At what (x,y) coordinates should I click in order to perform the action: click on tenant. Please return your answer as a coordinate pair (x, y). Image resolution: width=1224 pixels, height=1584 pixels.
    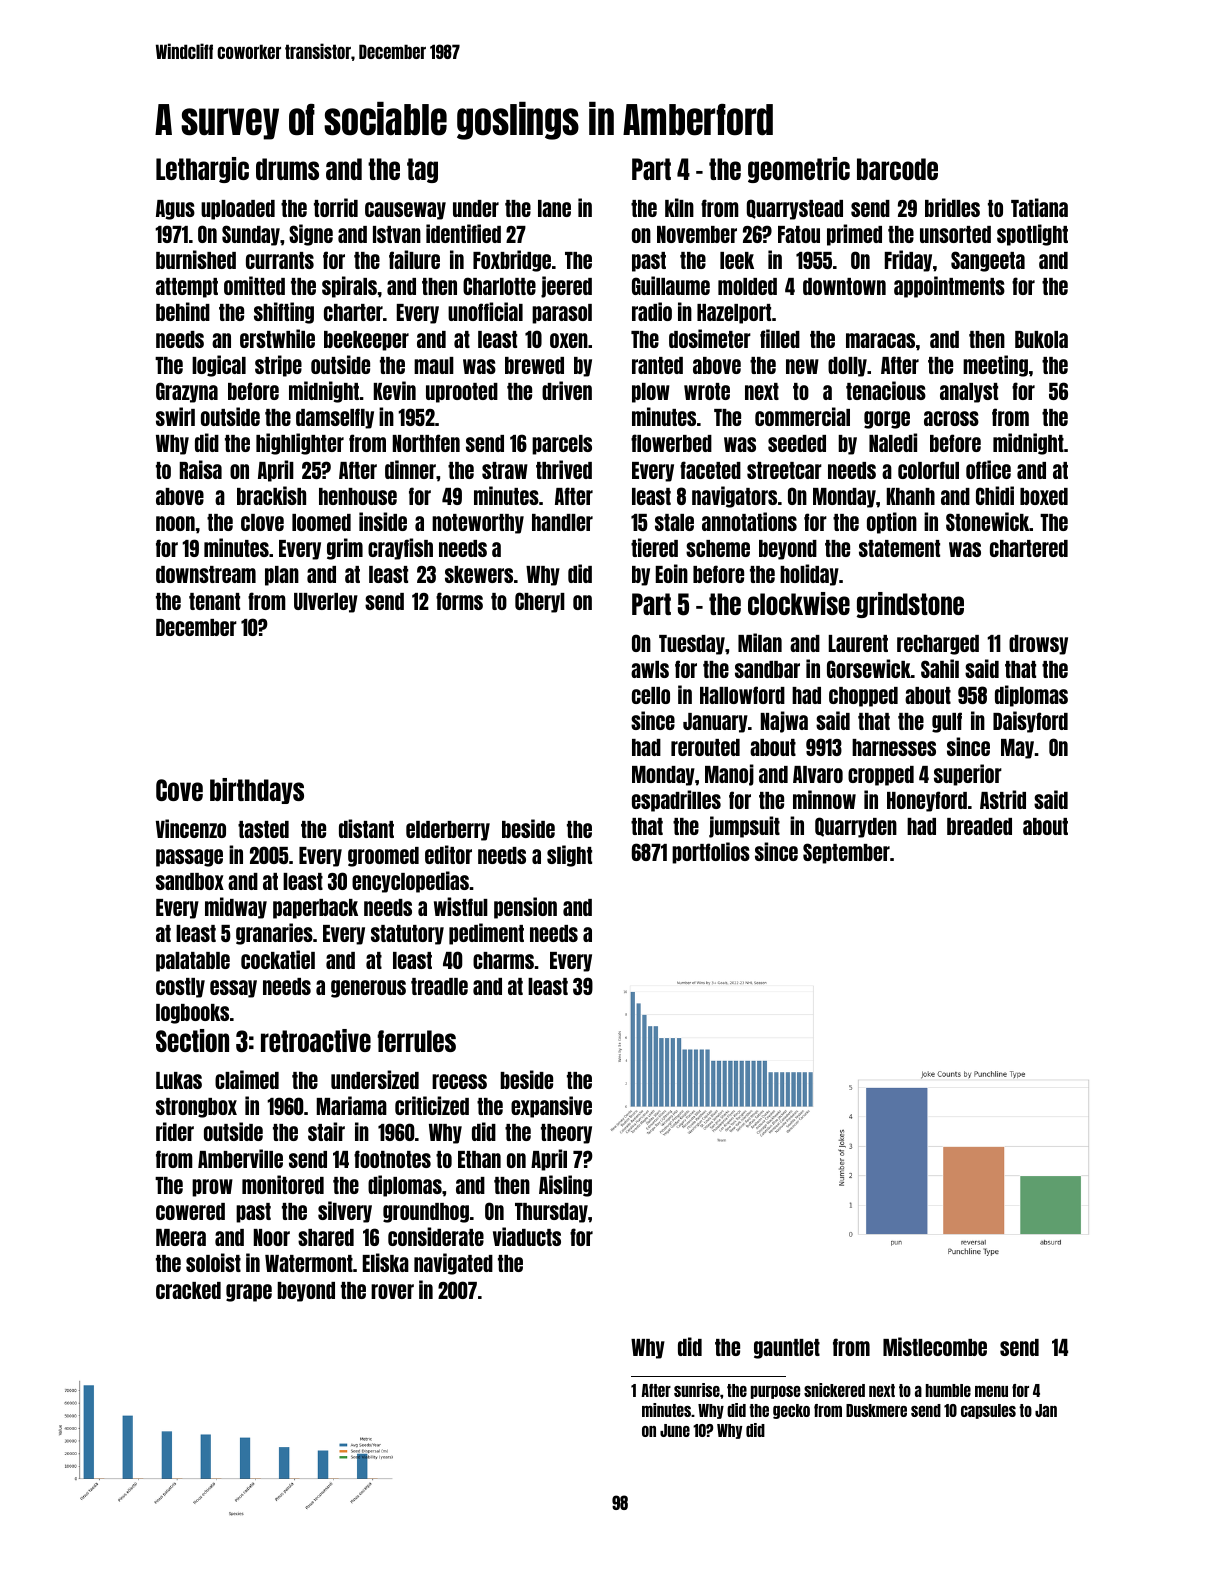
    Looking at the image, I should click on (214, 601).
